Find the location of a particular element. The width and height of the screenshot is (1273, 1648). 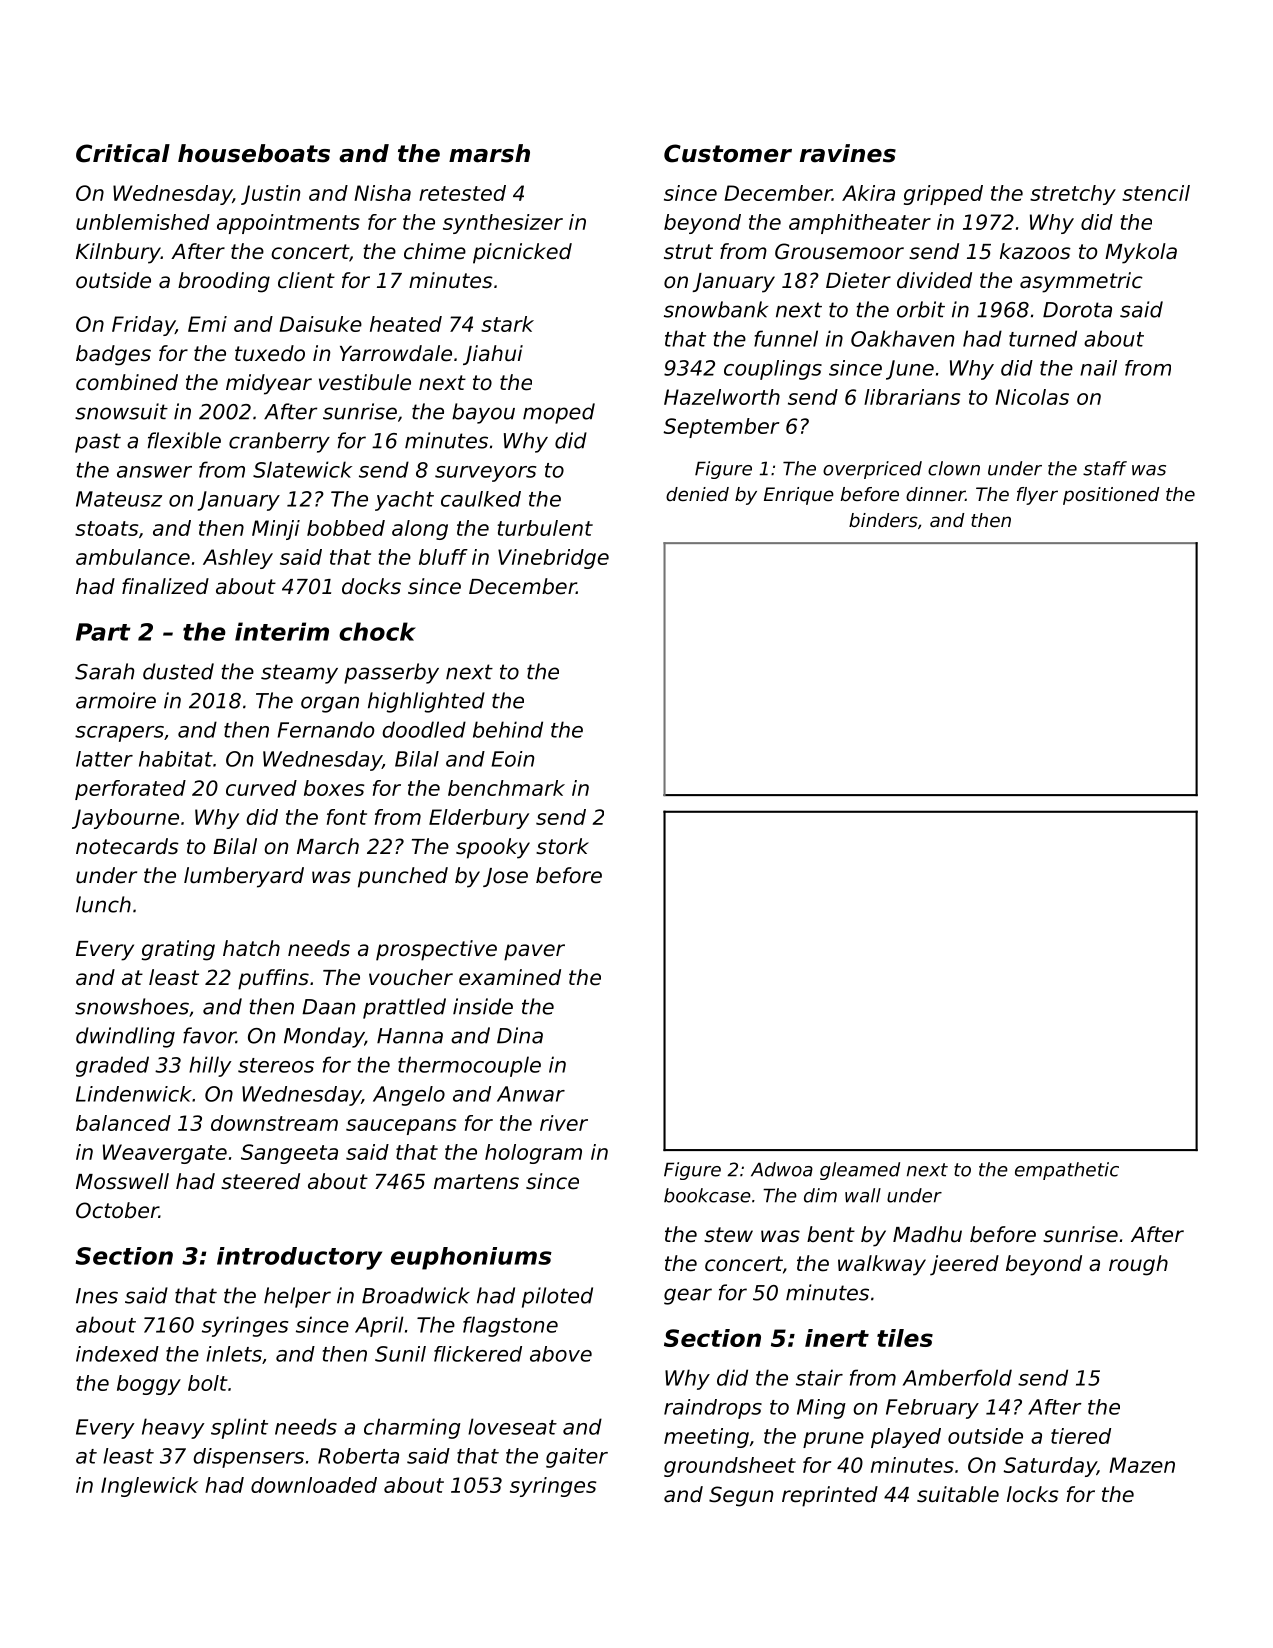

introductory is located at coordinates (299, 1258).
